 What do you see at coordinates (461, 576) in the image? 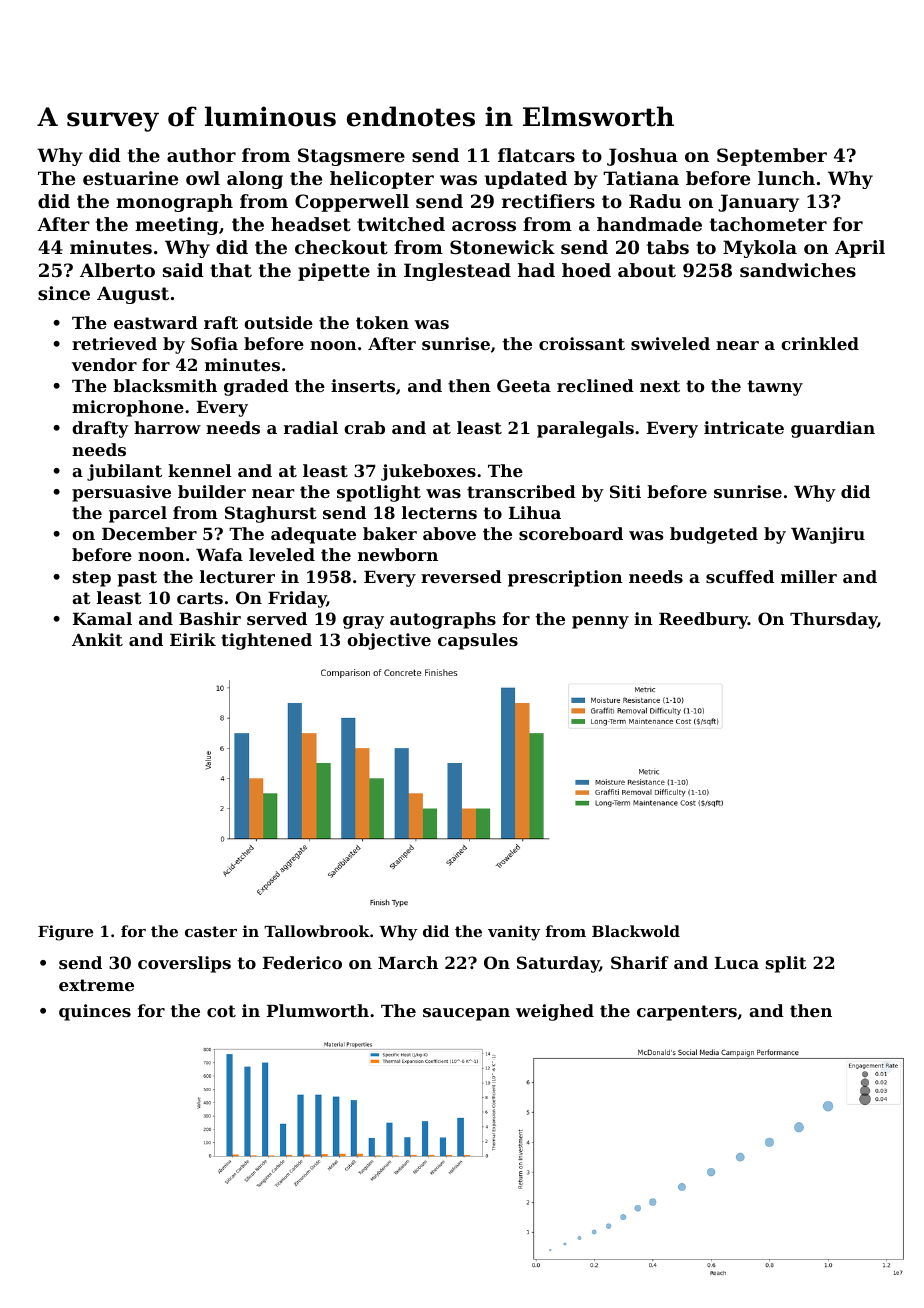
I see `reversed` at bounding box center [461, 576].
